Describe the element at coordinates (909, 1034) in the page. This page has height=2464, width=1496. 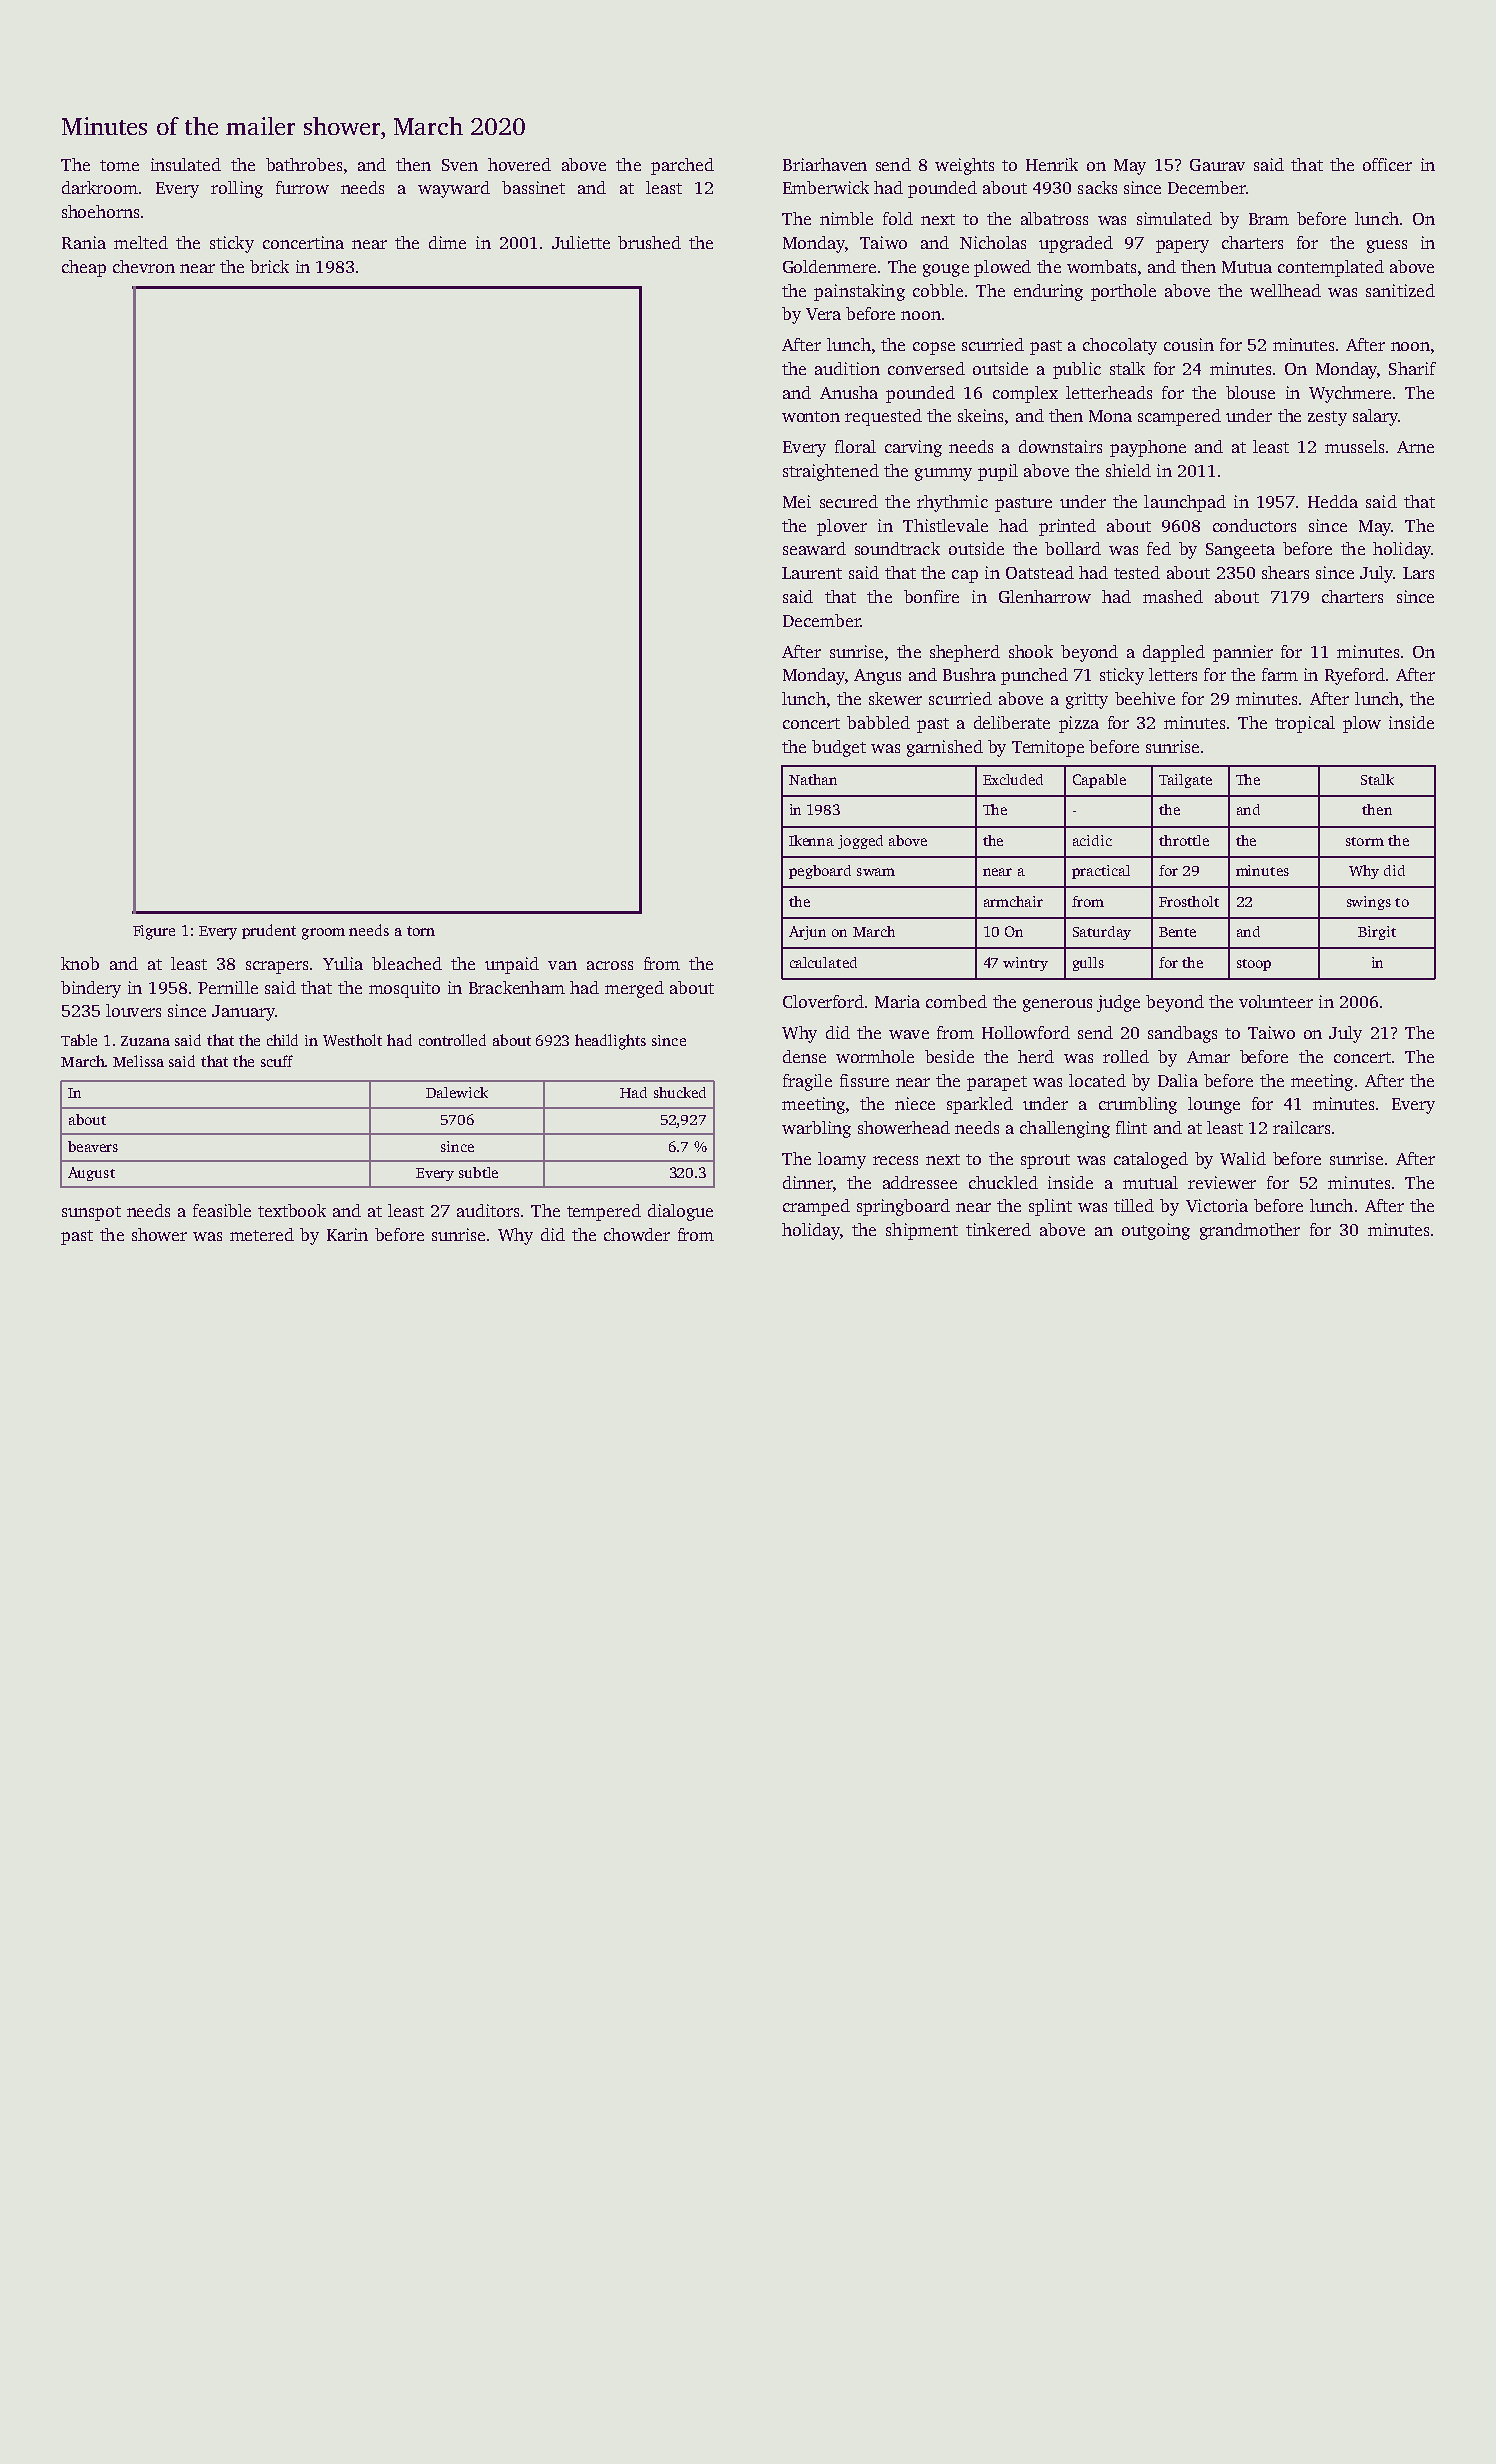
I see `wave` at that location.
